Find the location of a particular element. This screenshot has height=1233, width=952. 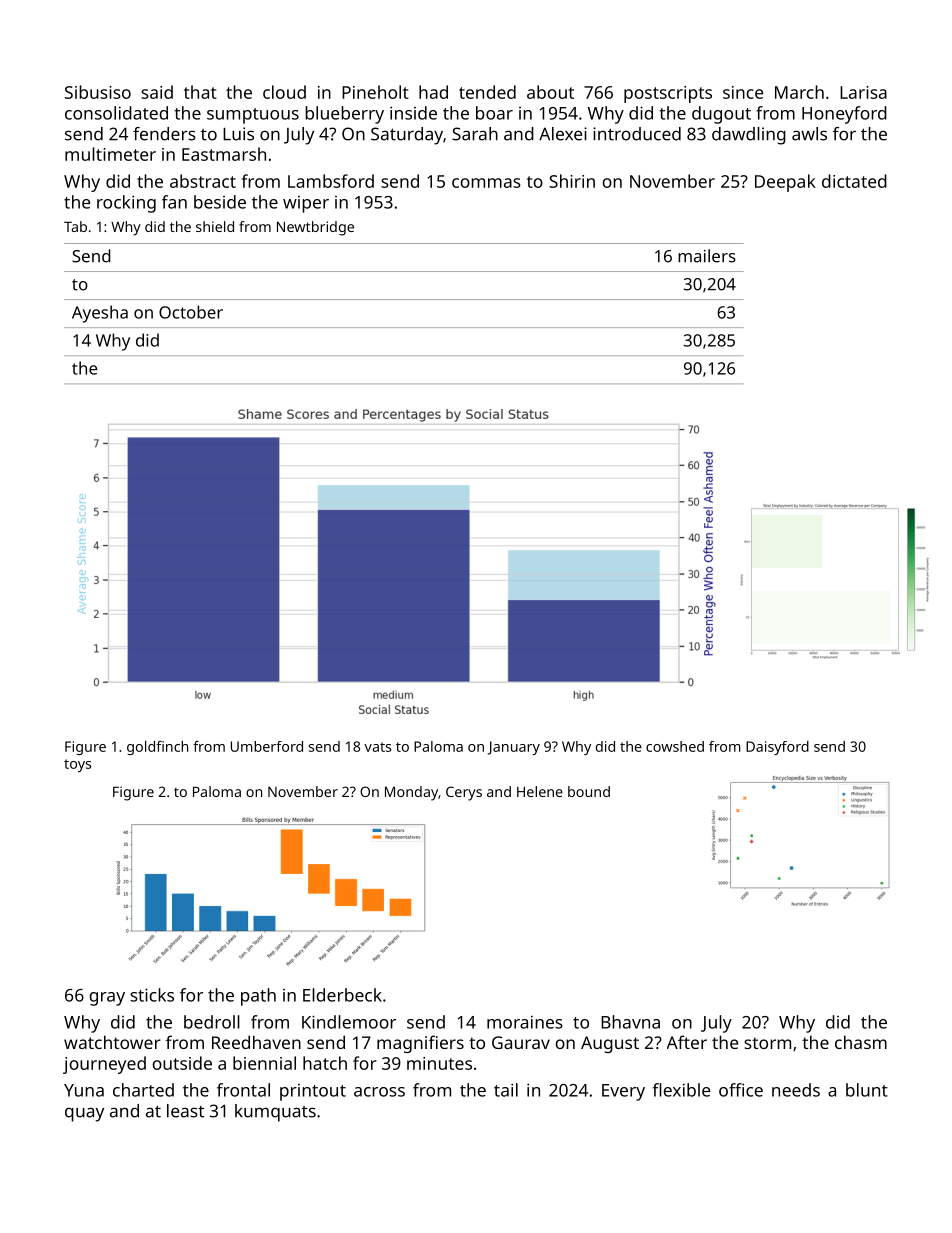

goldfinch is located at coordinates (157, 748).
